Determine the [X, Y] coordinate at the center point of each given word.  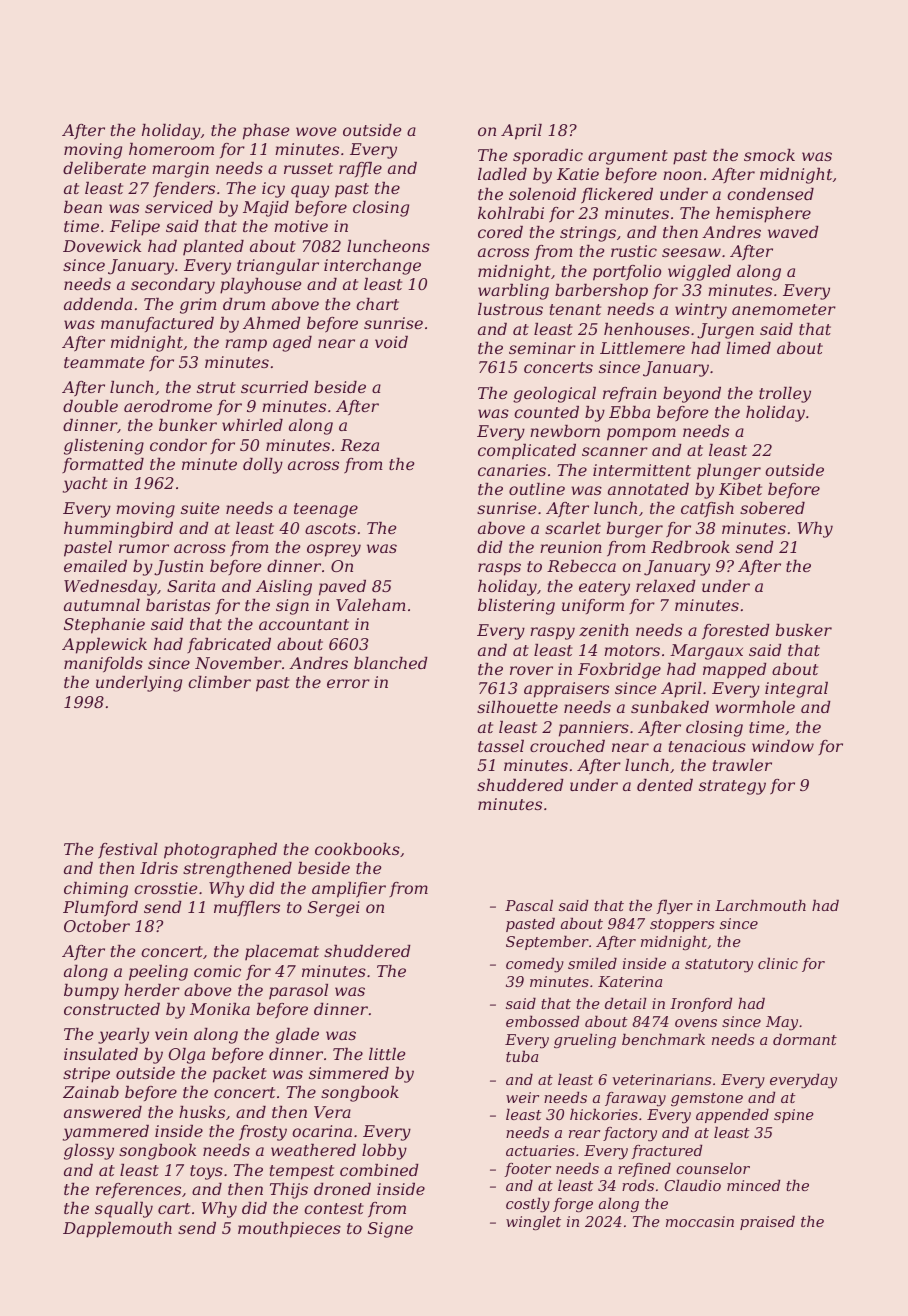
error [348, 683]
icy [273, 190]
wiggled [699, 273]
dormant [805, 1039]
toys [206, 1172]
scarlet [573, 528]
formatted [103, 465]
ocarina [322, 1131]
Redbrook [690, 547]
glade [297, 1036]
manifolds [103, 664]
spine [794, 1116]
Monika [220, 1009]
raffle [360, 169]
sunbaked [670, 707]
